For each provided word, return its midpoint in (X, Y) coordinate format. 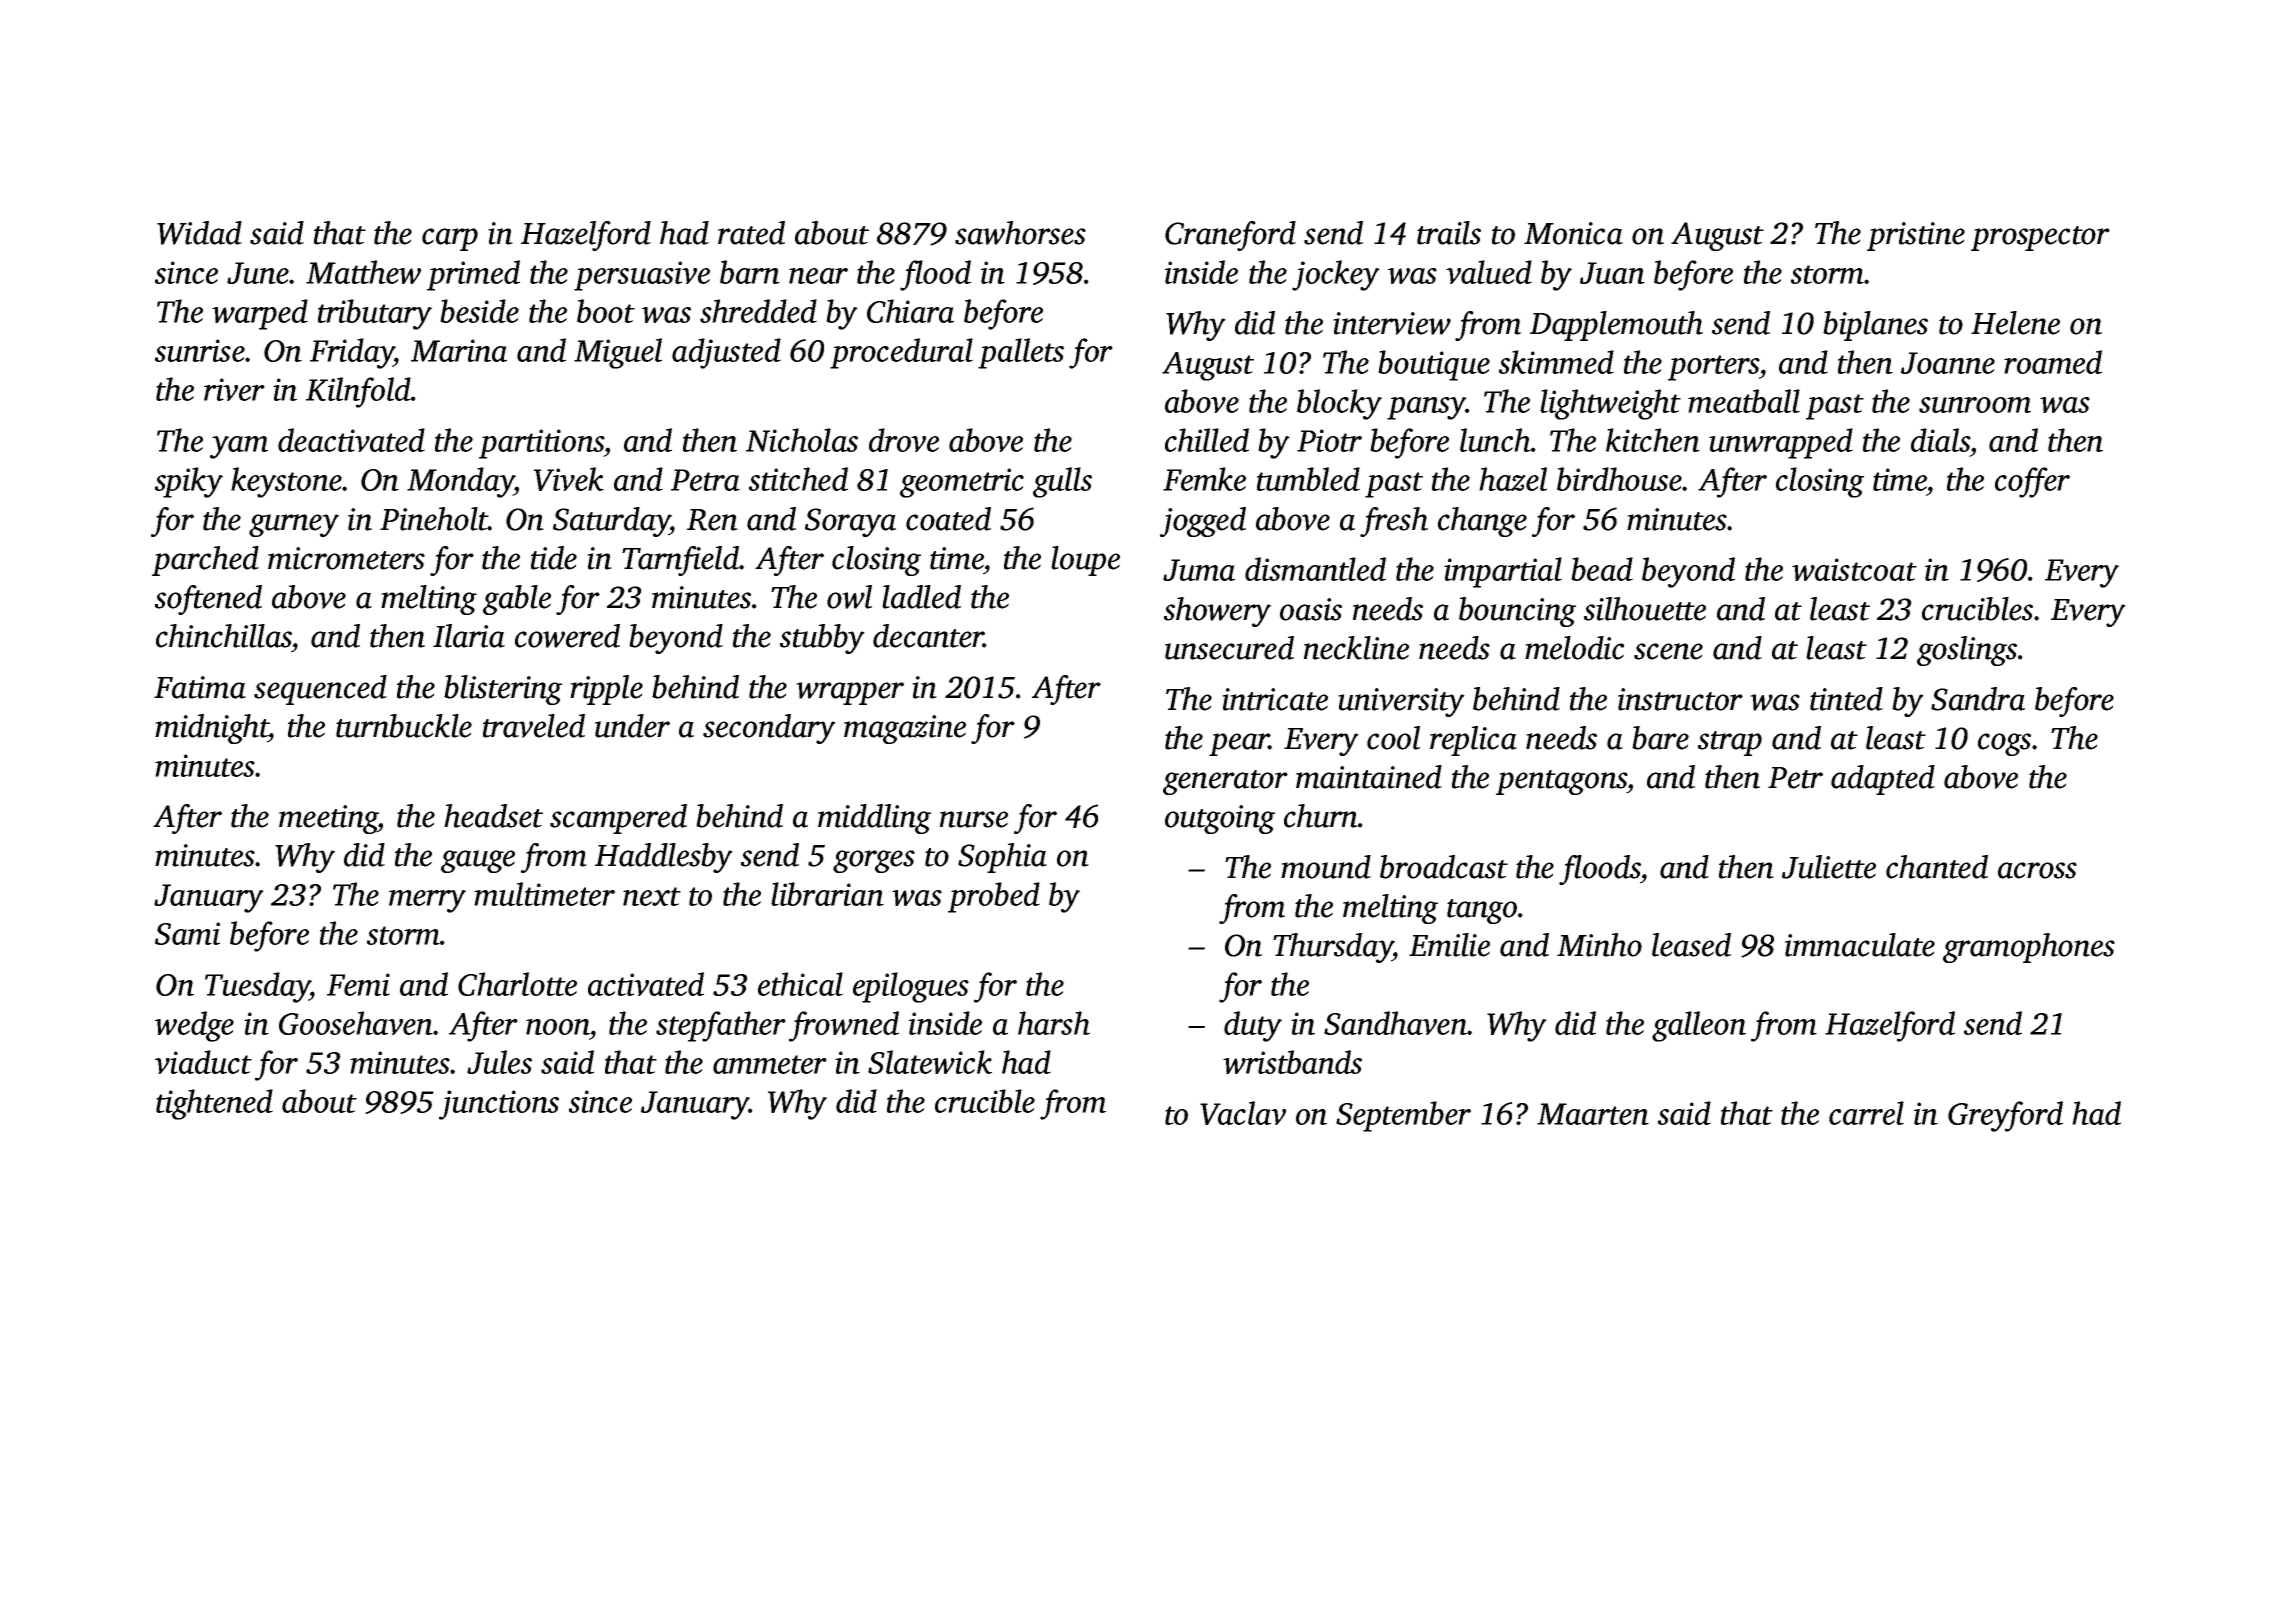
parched (205, 561)
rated (751, 233)
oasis (1311, 609)
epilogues (911, 987)
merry (427, 901)
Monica (1573, 233)
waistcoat (1854, 569)
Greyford (2005, 1116)
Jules (499, 1062)
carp (450, 239)
